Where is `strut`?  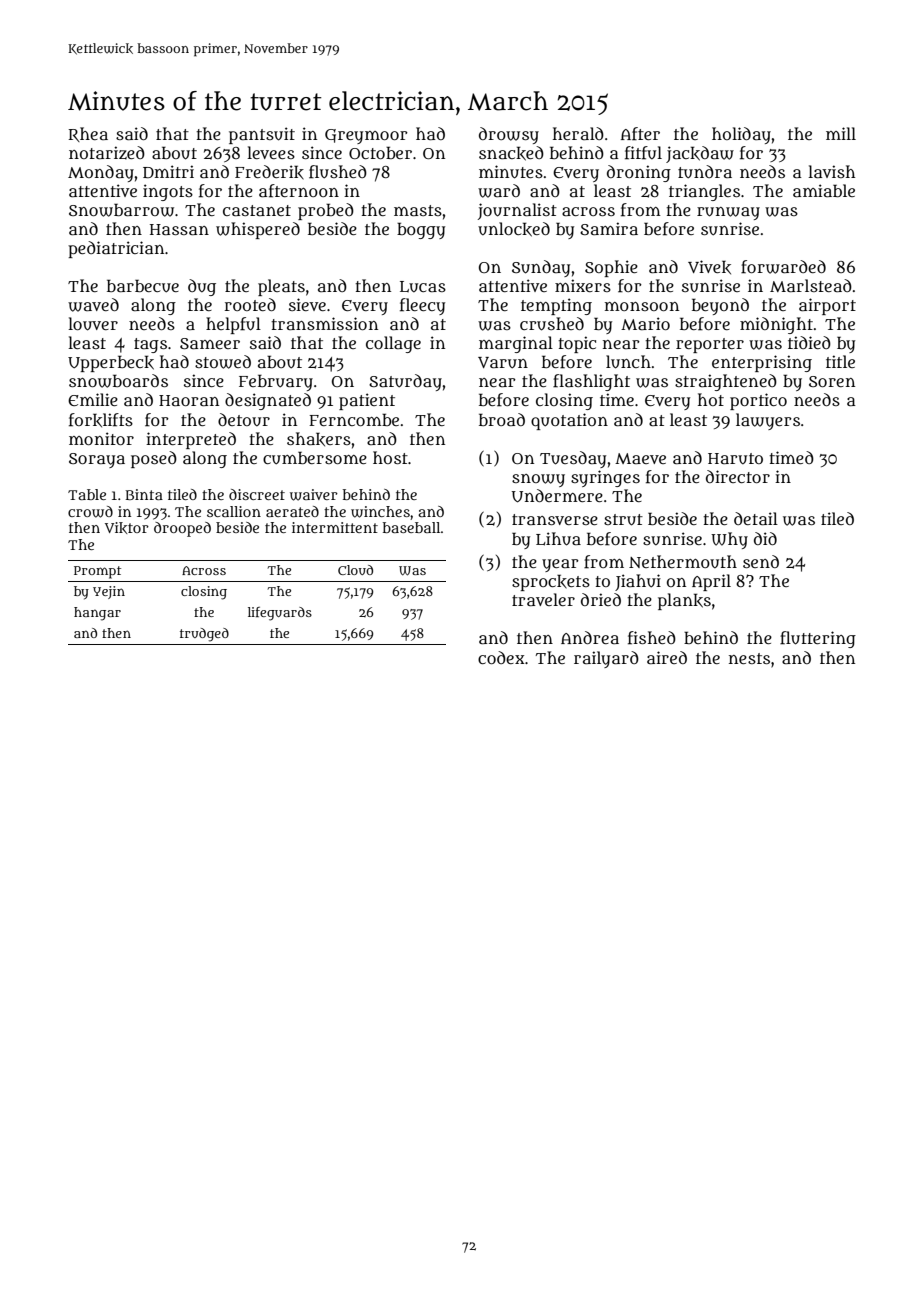 strut is located at coordinates (623, 520).
